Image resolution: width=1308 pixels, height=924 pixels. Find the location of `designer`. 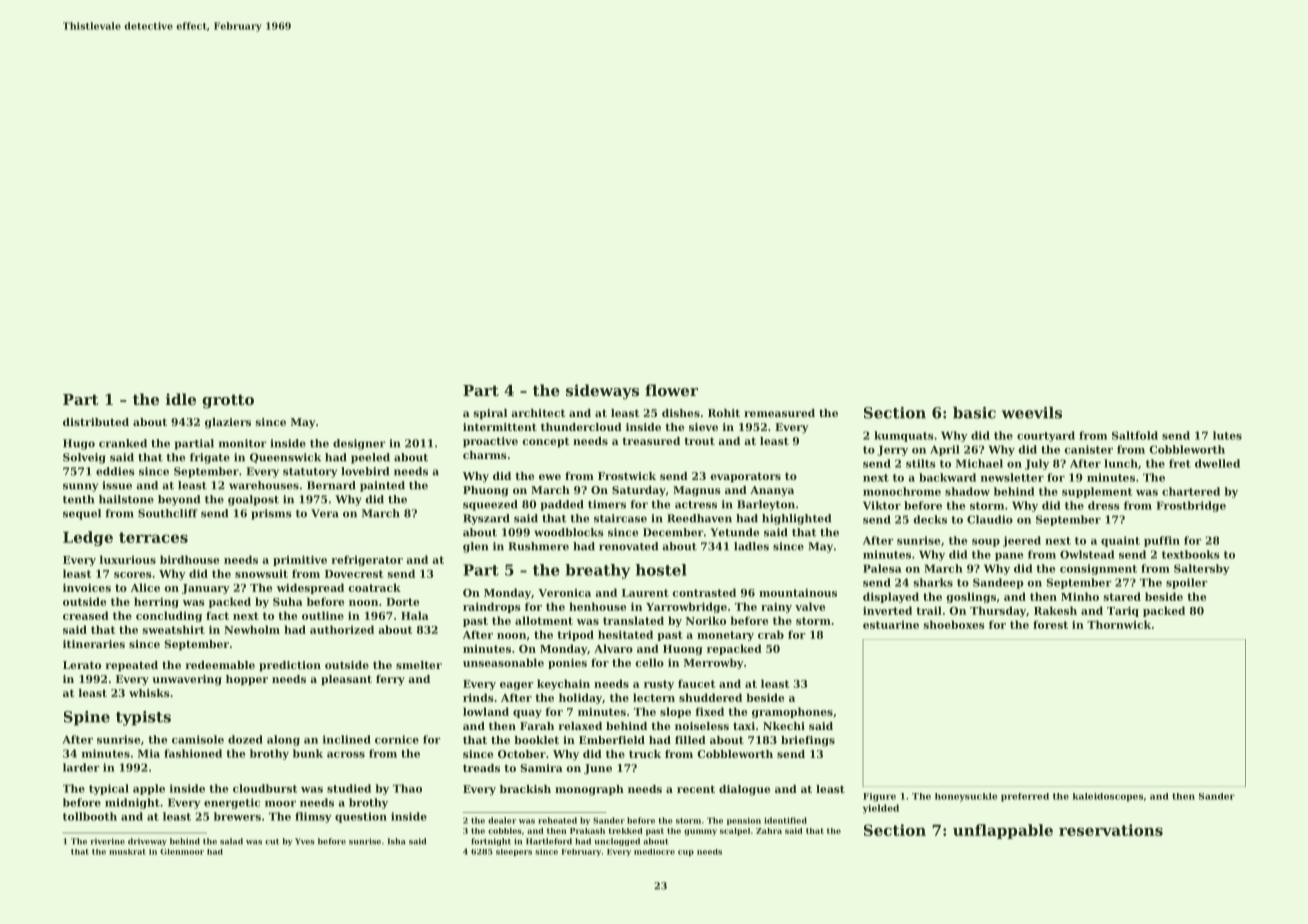

designer is located at coordinates (359, 444).
